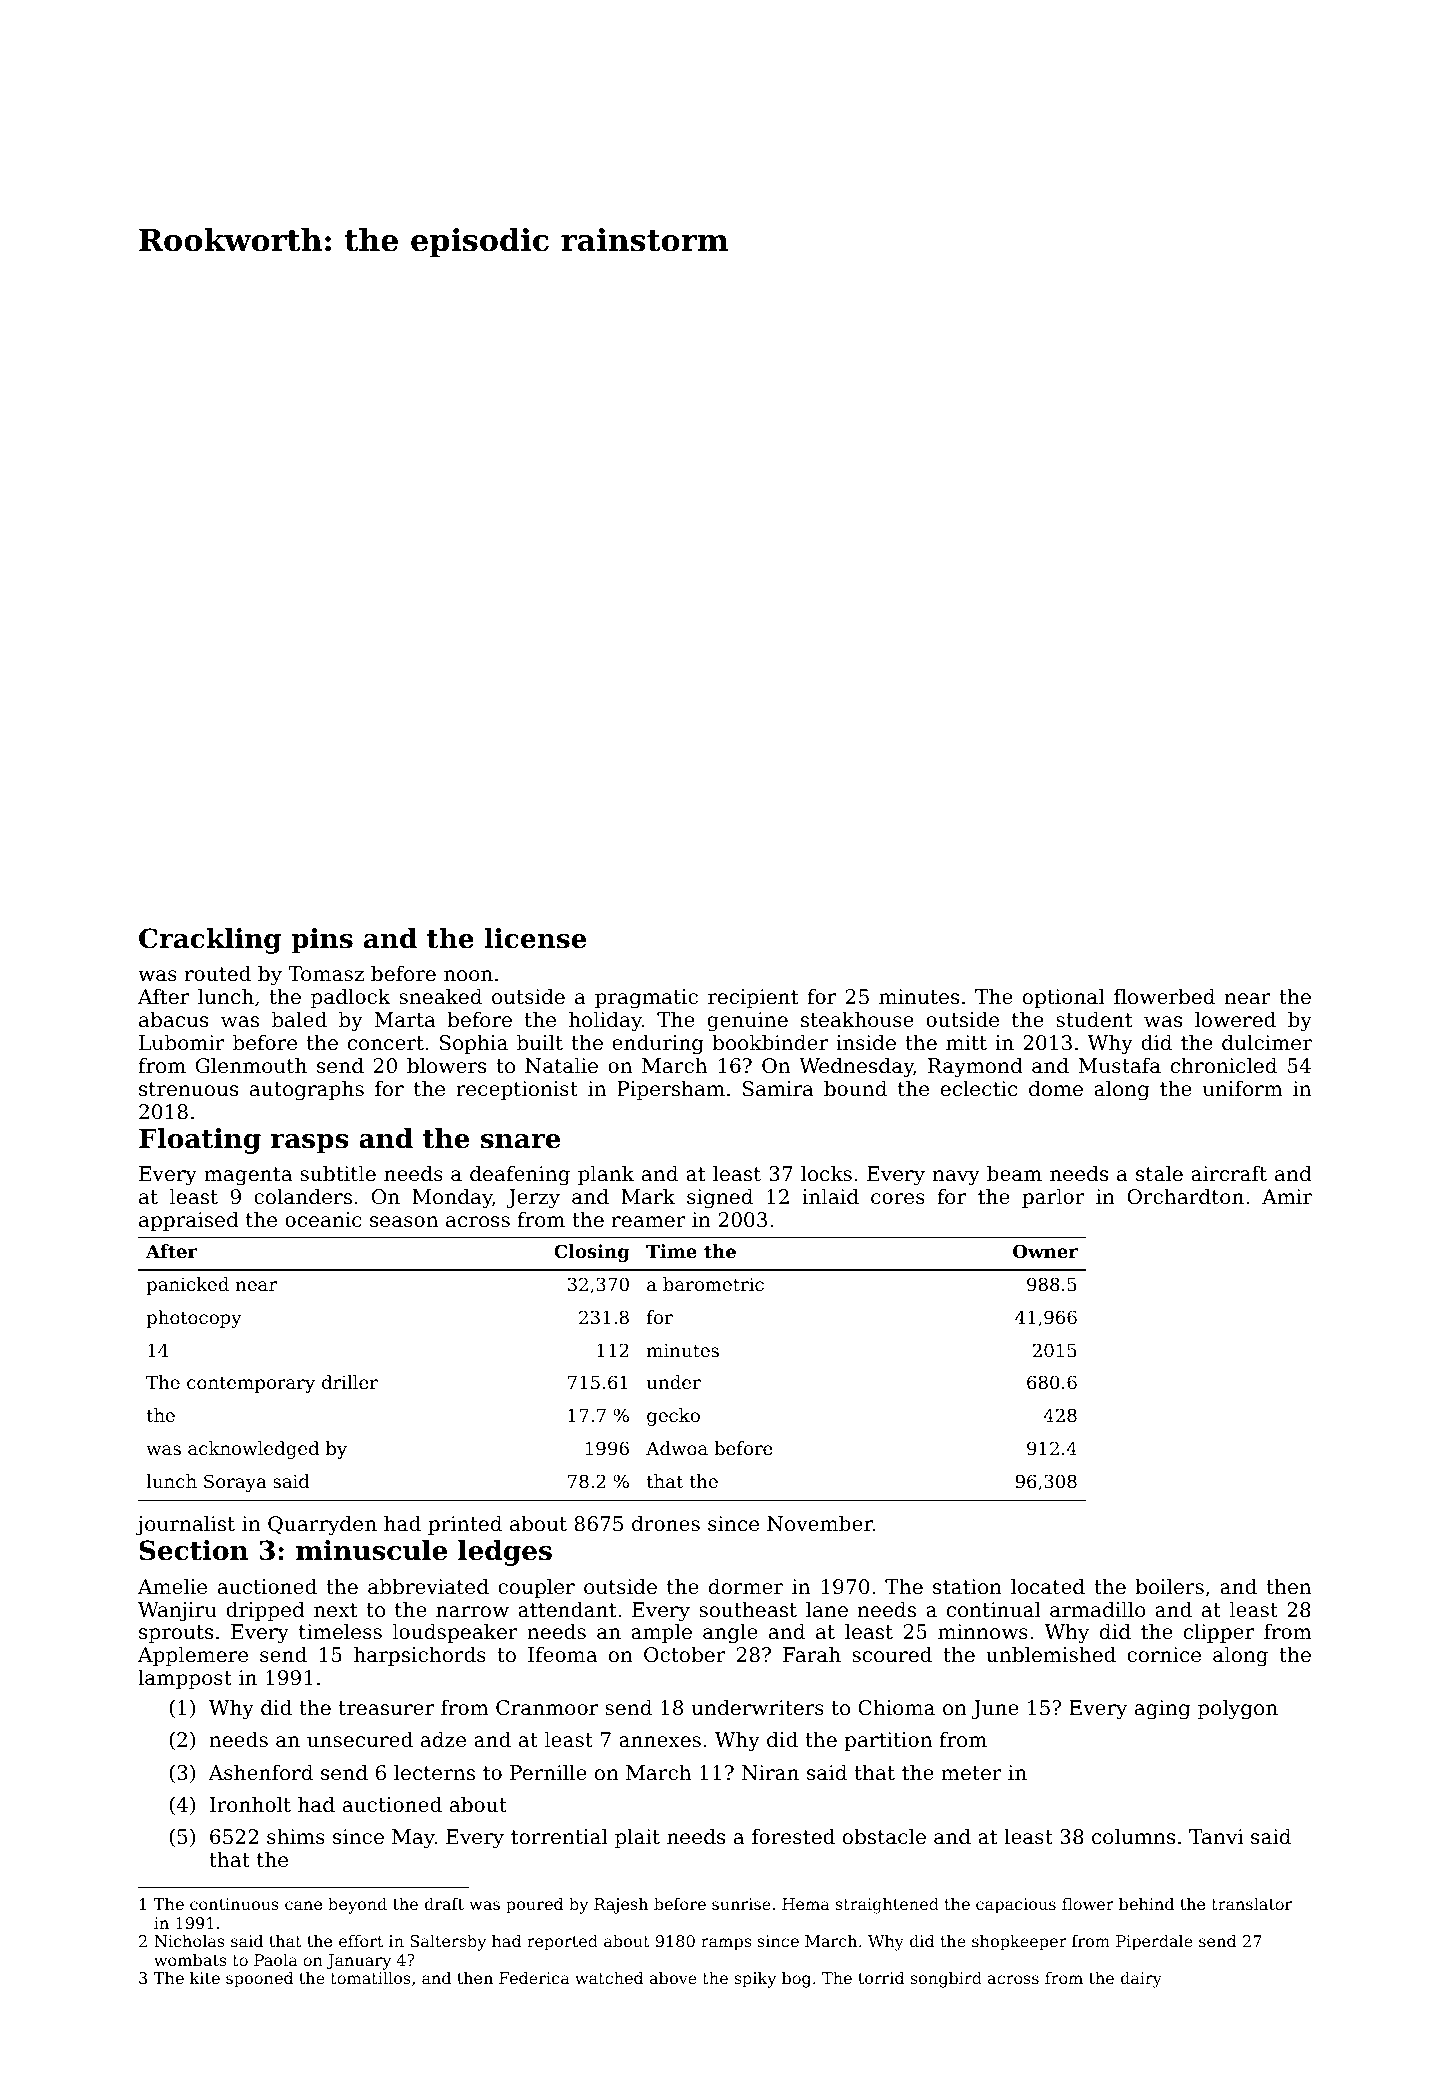  What do you see at coordinates (1169, 1586) in the screenshot?
I see `boilers` at bounding box center [1169, 1586].
